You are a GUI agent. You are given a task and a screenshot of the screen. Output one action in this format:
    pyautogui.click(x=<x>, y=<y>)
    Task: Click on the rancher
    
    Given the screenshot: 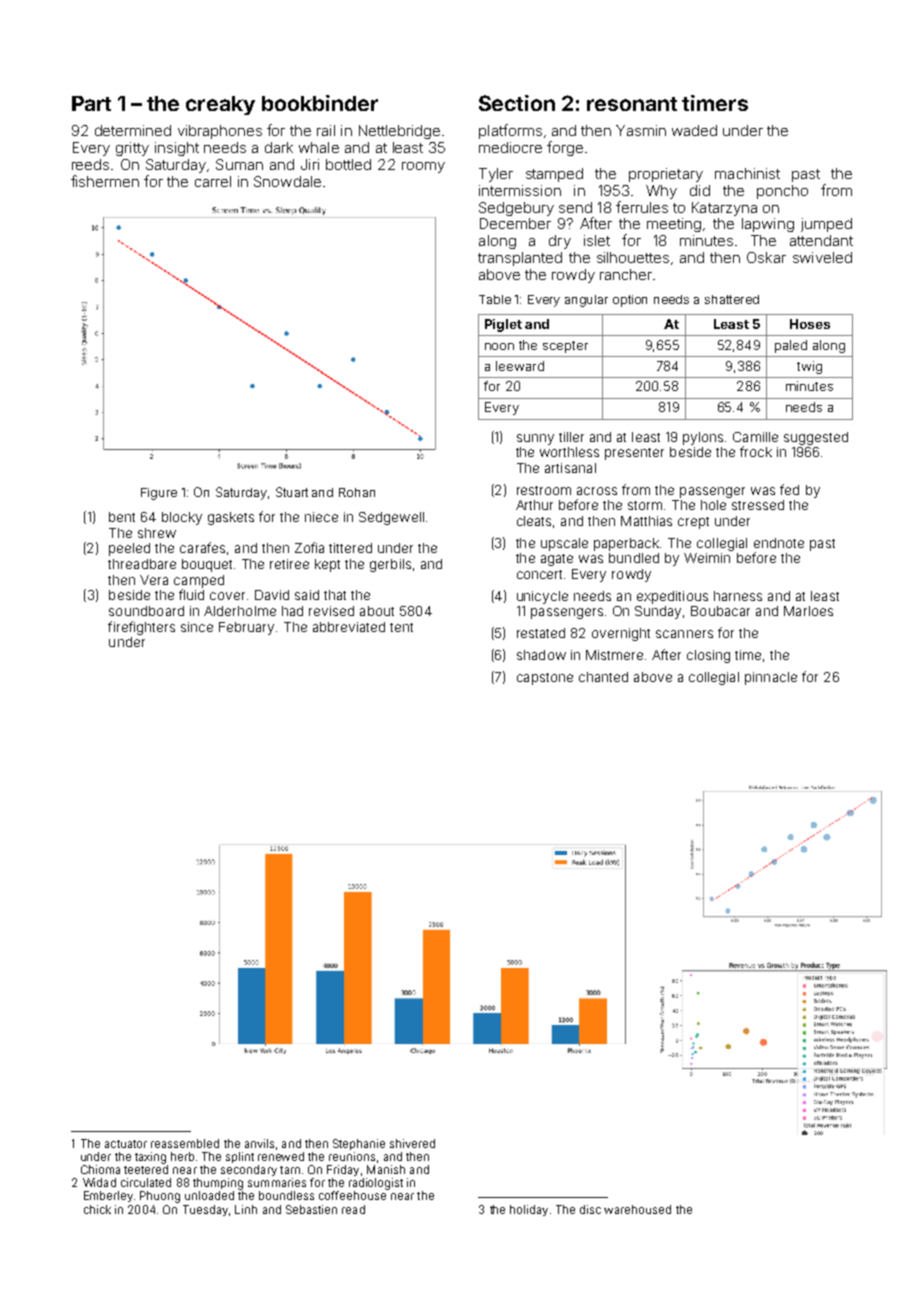 What is the action you would take?
    pyautogui.click(x=626, y=274)
